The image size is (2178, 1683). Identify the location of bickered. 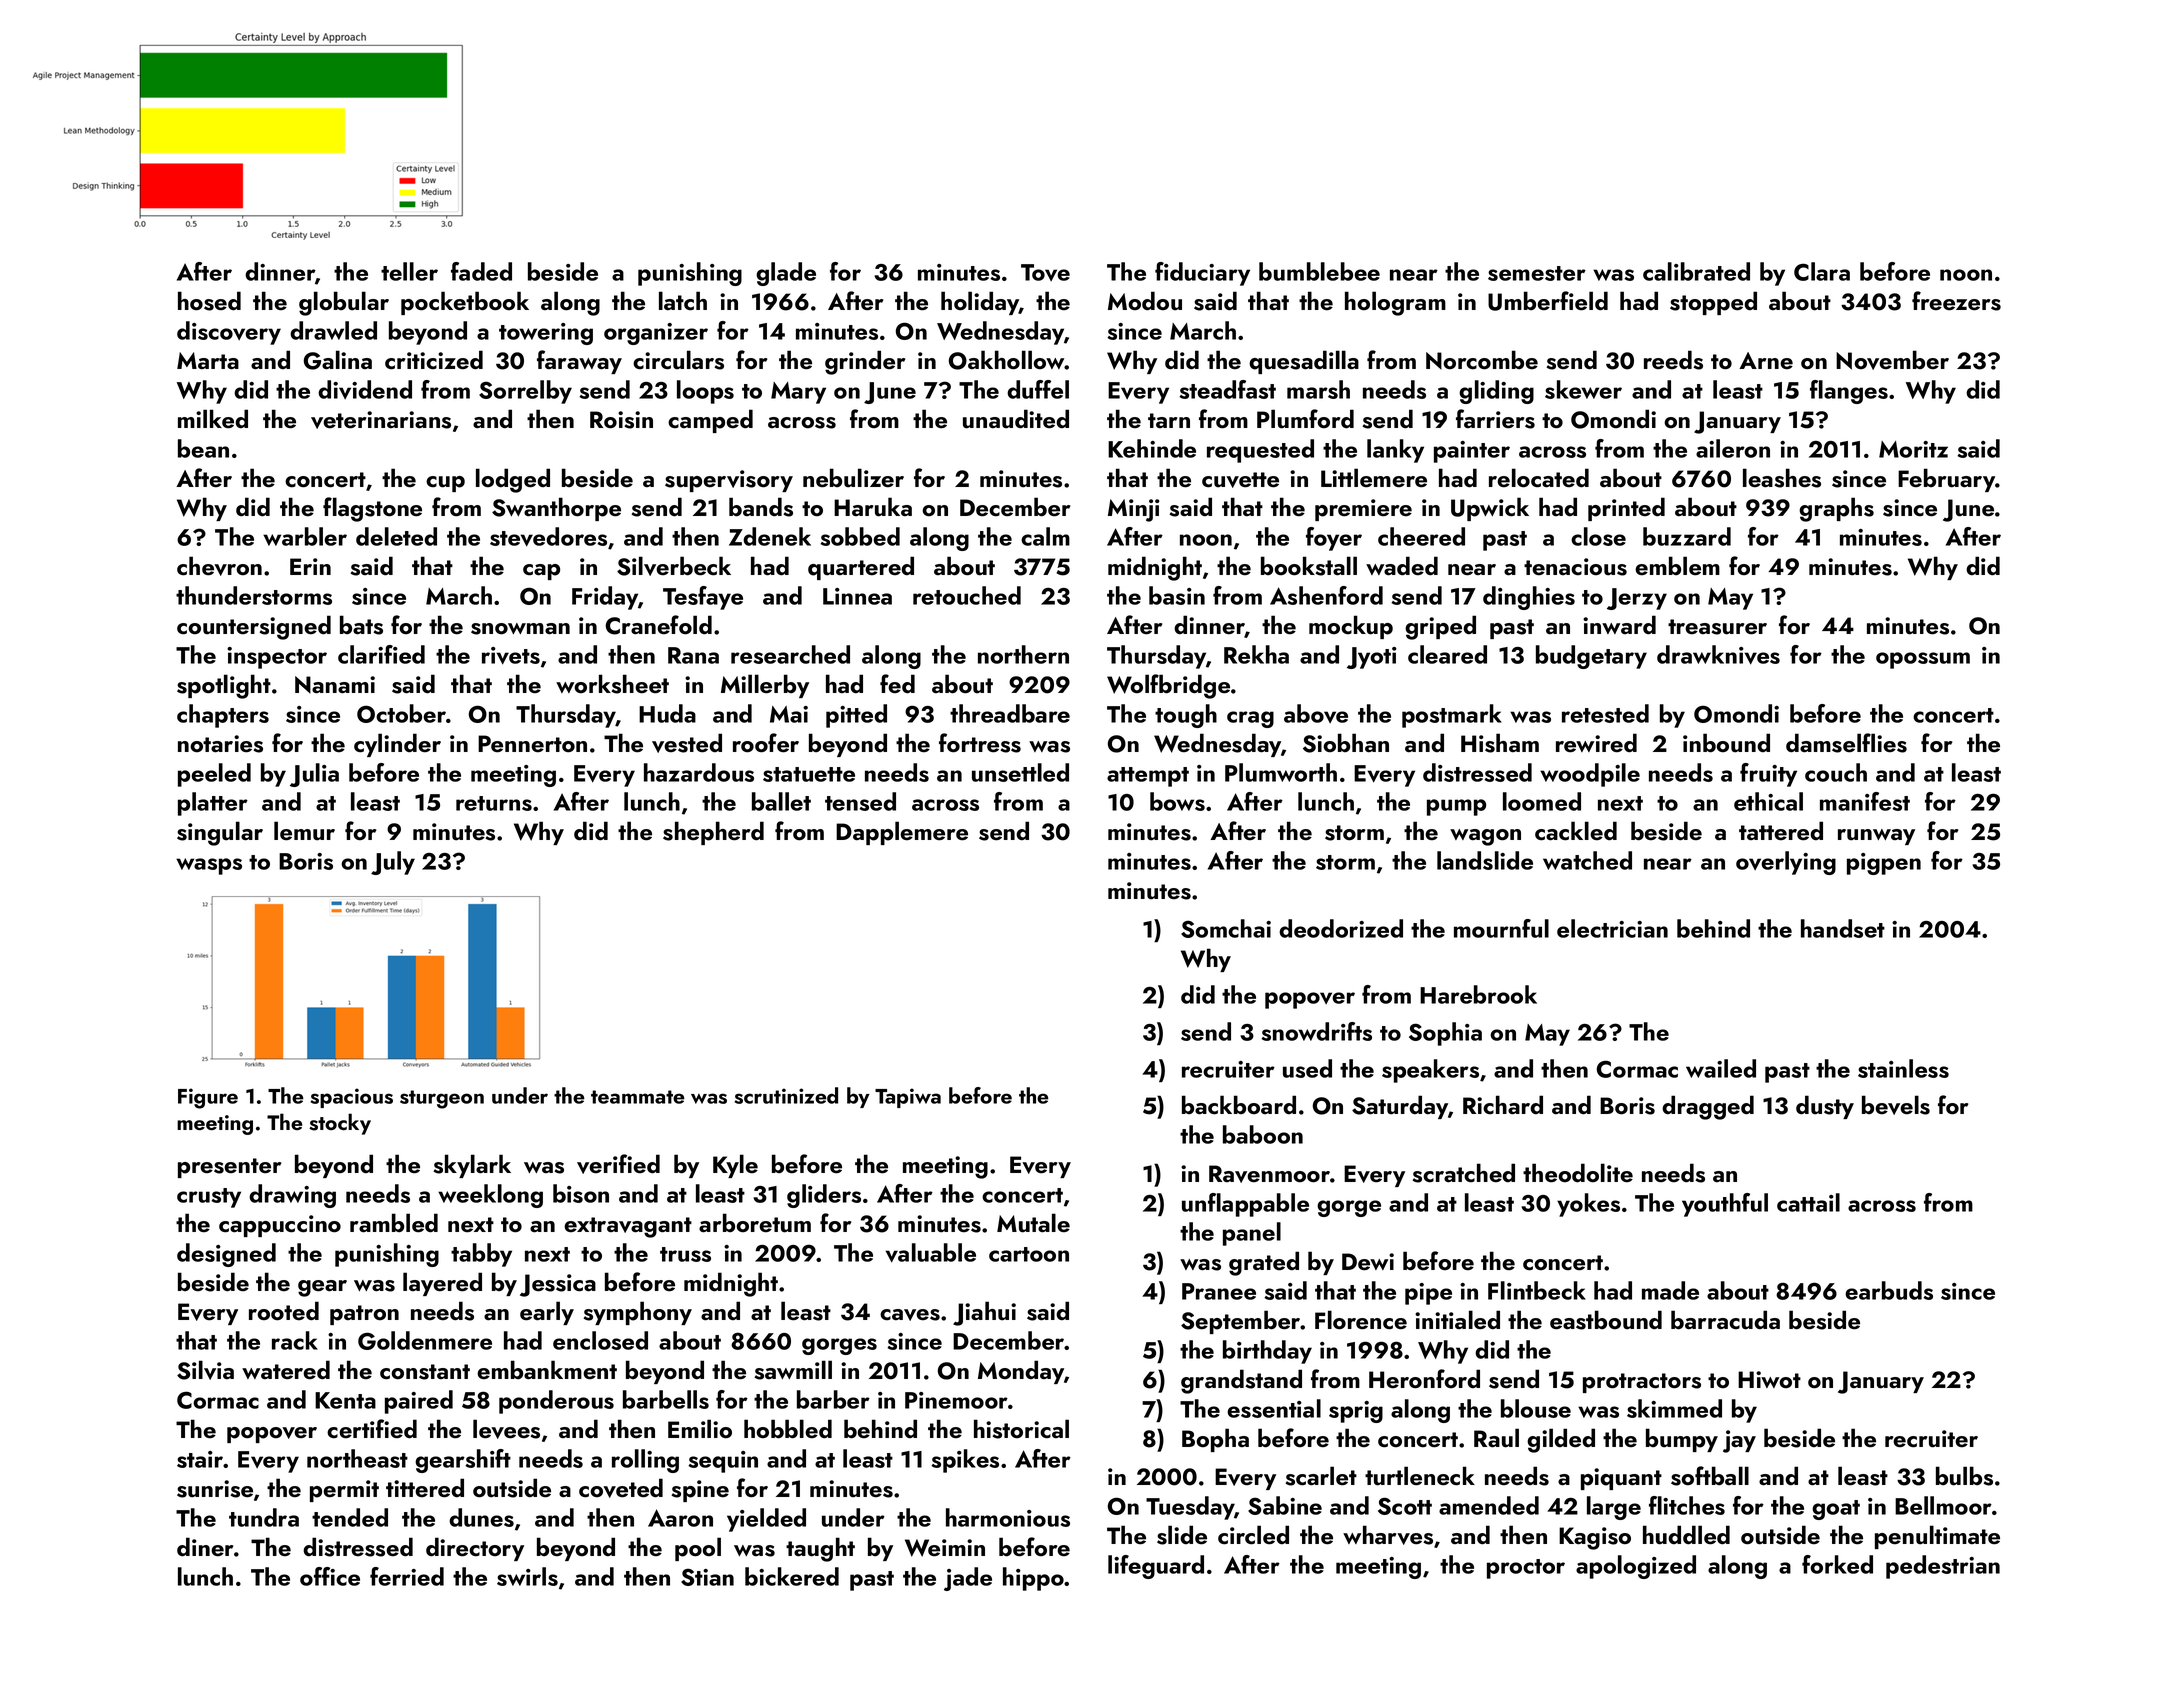
(792, 1576).
